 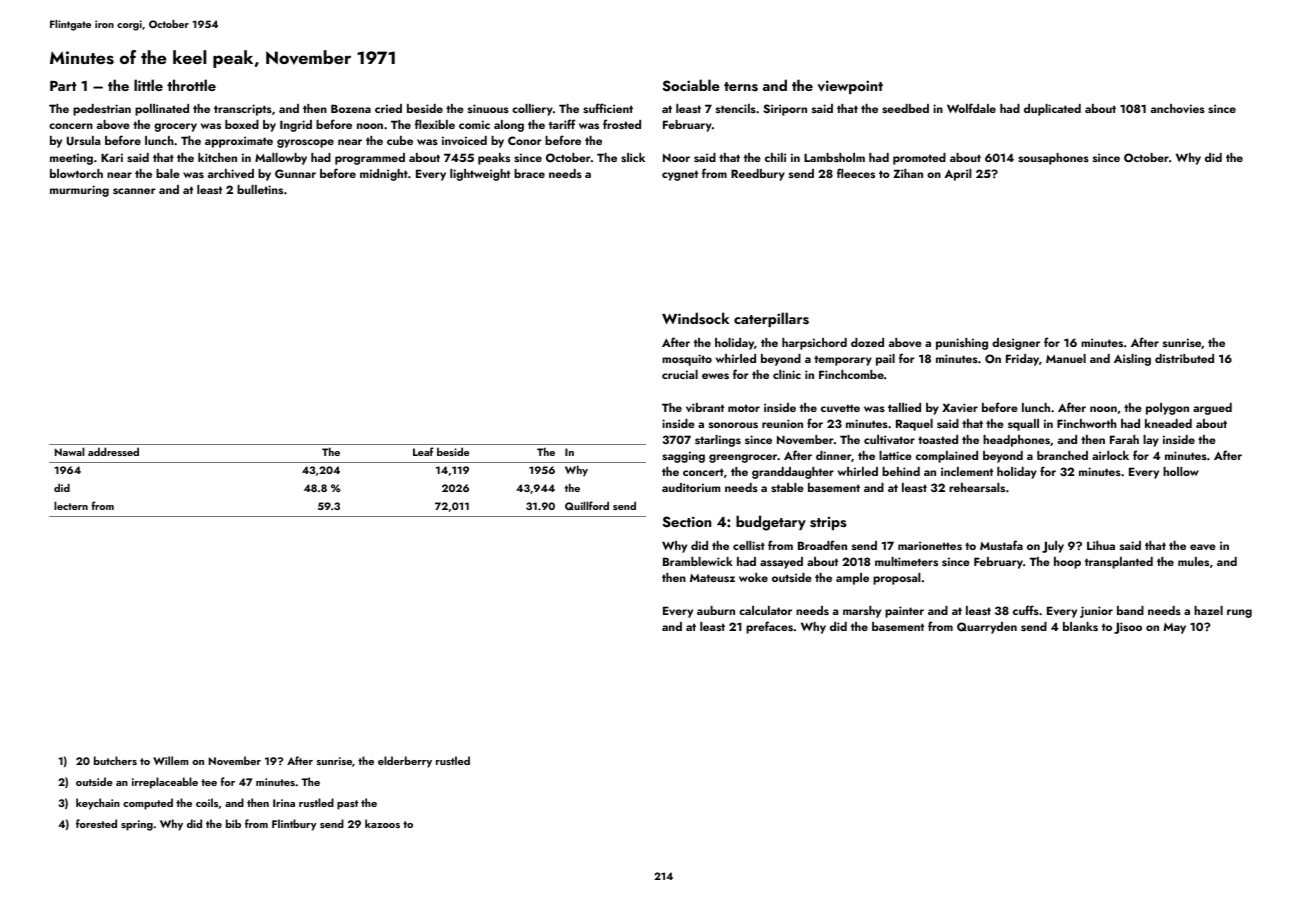 I want to click on caterpillars, so click(x=771, y=319).
